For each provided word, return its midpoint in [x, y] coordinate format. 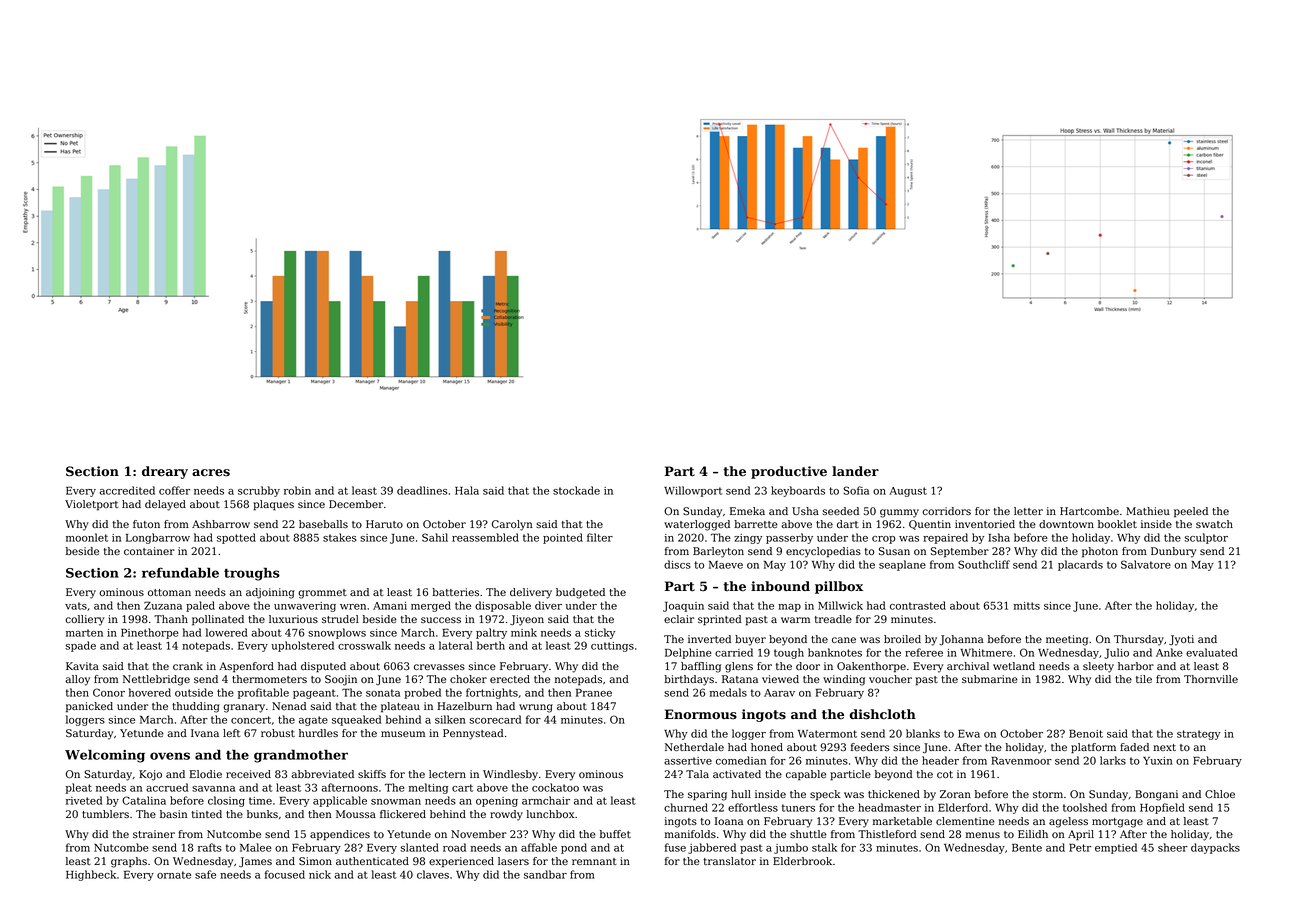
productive [789, 472]
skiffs [372, 774]
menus [983, 835]
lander [855, 471]
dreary [165, 472]
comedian [741, 760]
